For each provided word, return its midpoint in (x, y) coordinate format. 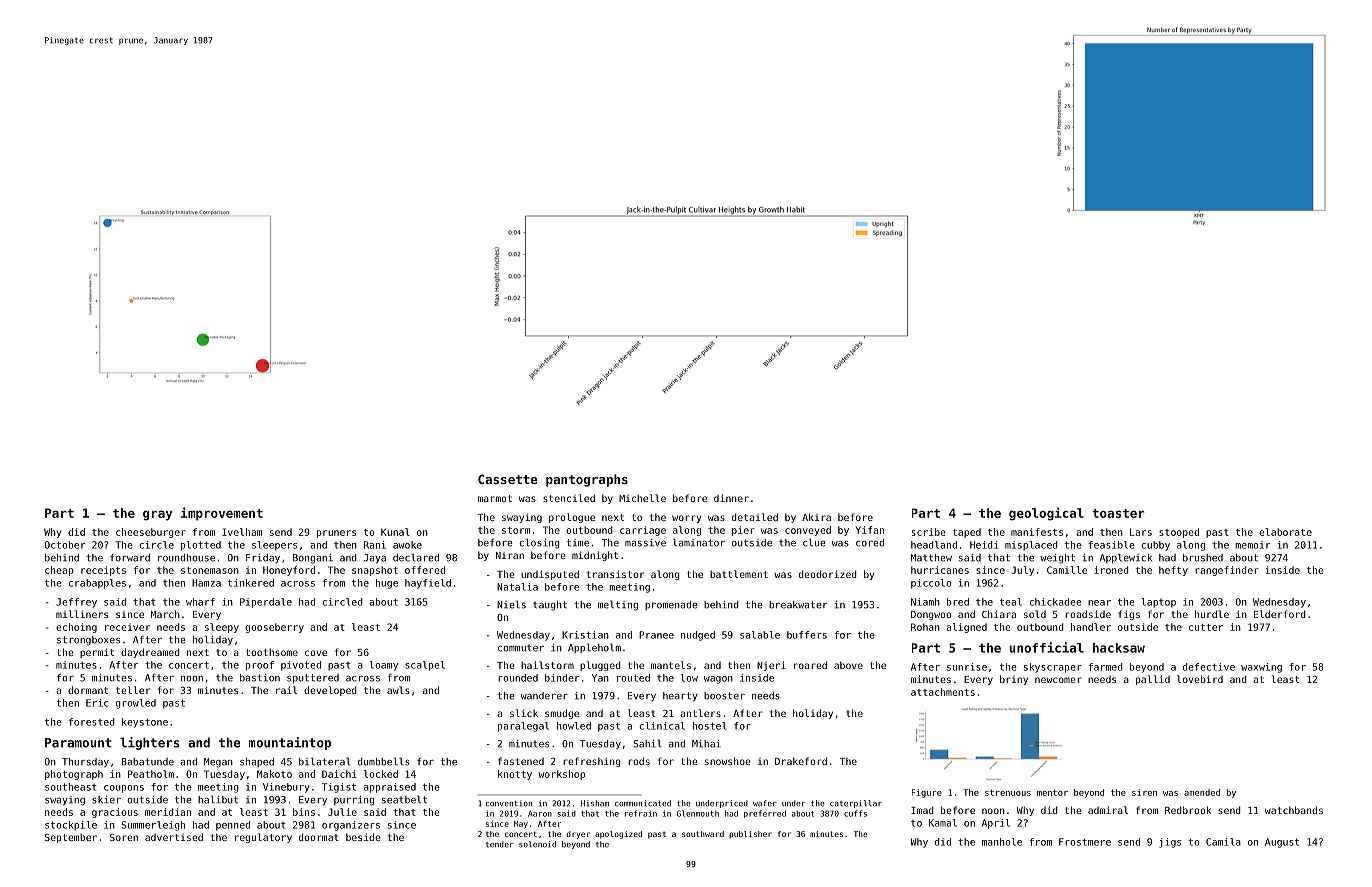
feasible (1112, 545)
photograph (74, 775)
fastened (521, 761)
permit (97, 653)
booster (724, 696)
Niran (510, 555)
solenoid (537, 844)
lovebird (1200, 679)
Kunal (395, 532)
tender (500, 844)
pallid (1153, 680)
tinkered (251, 583)
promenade (671, 605)
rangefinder (1227, 571)
